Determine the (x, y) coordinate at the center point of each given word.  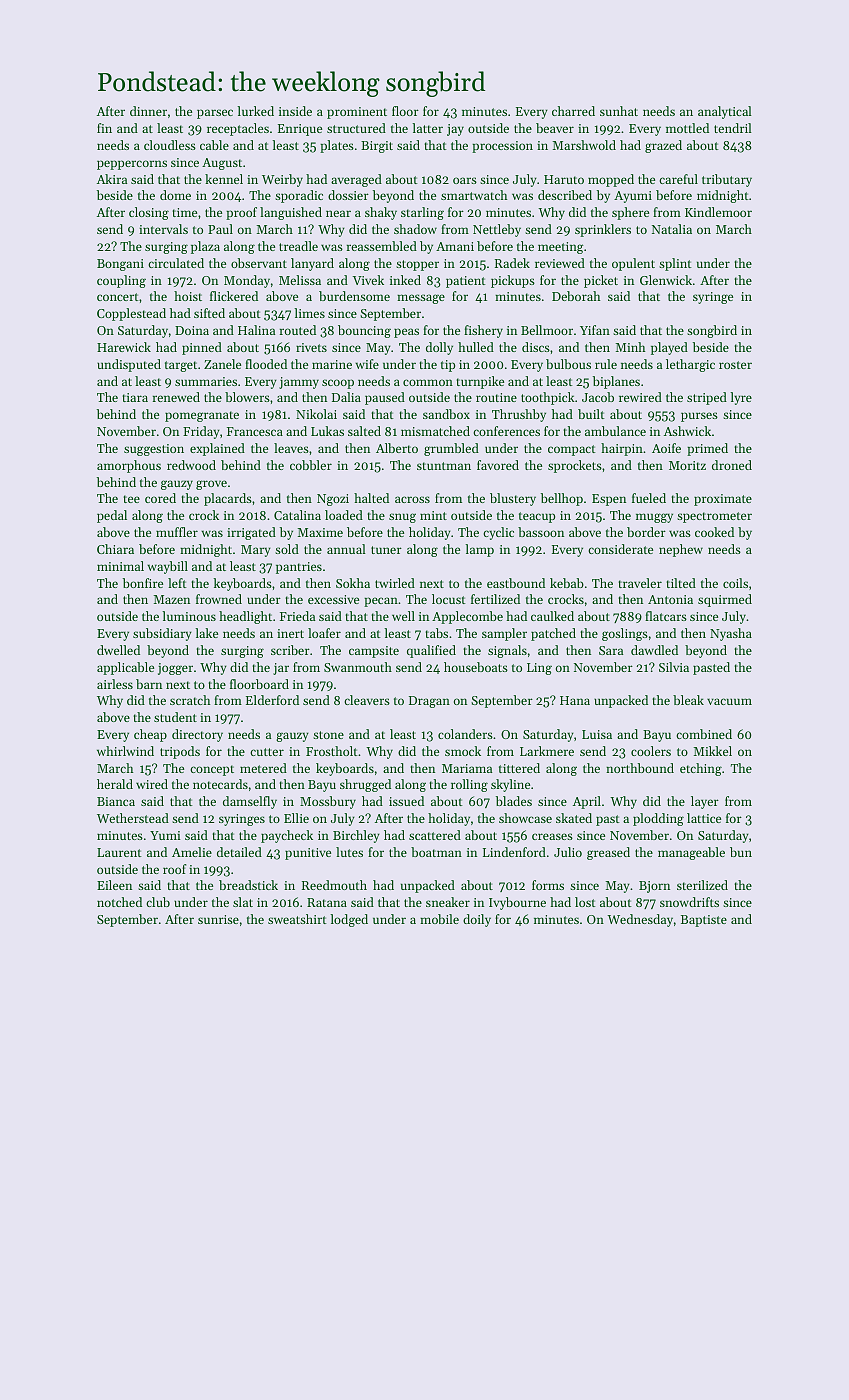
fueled (649, 498)
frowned (219, 599)
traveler (640, 583)
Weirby (282, 180)
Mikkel (713, 751)
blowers (247, 397)
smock (463, 751)
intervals (163, 229)
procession (502, 147)
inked (405, 280)
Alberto (397, 448)
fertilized (495, 599)
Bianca (116, 801)
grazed (663, 146)
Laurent (119, 852)
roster (735, 365)
